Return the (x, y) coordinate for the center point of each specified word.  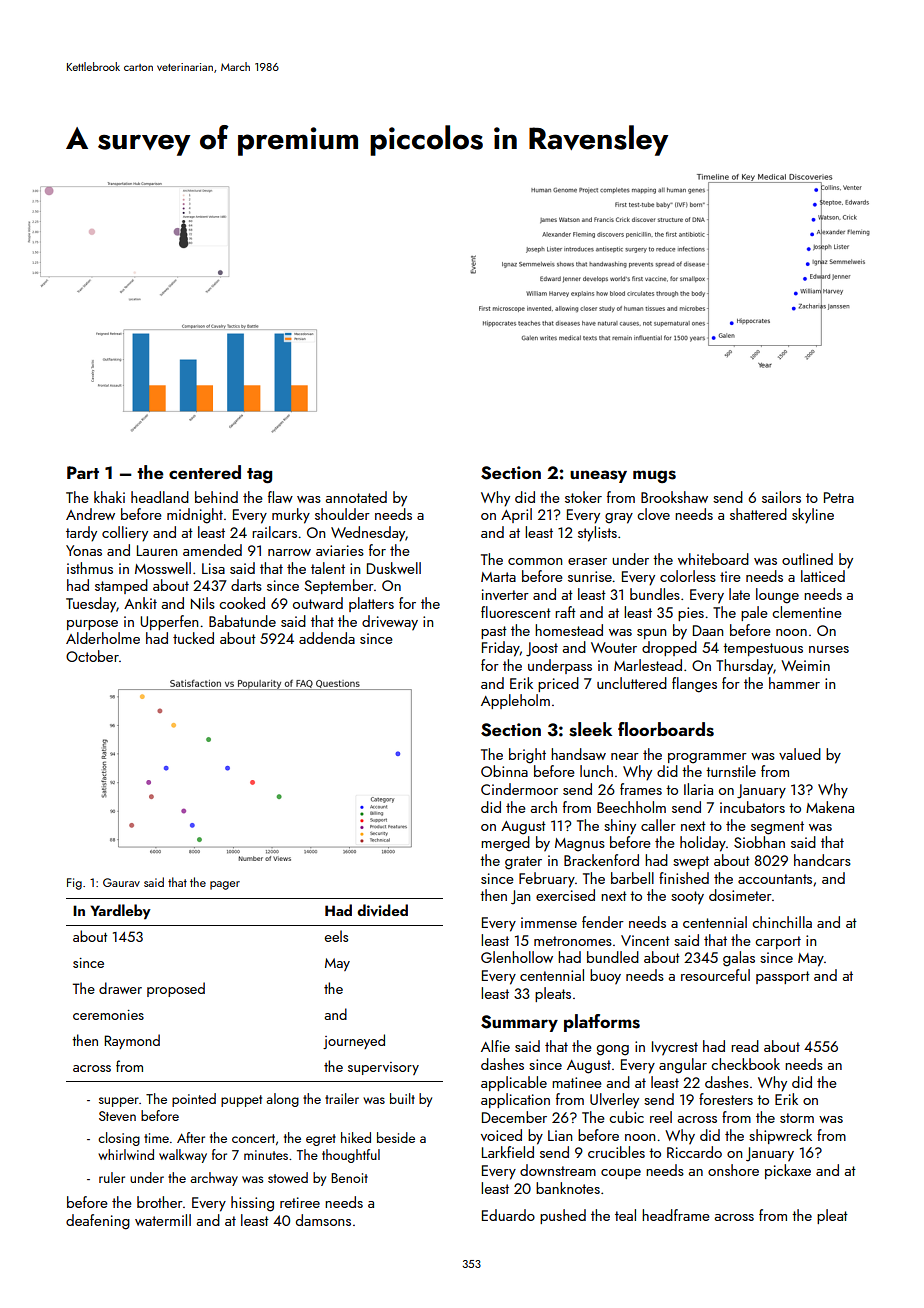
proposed (176, 989)
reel (661, 1117)
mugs (654, 476)
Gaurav (121, 882)
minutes (266, 1155)
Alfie (495, 1046)
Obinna (504, 771)
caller (658, 825)
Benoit (349, 1178)
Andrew (90, 514)
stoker (583, 497)
